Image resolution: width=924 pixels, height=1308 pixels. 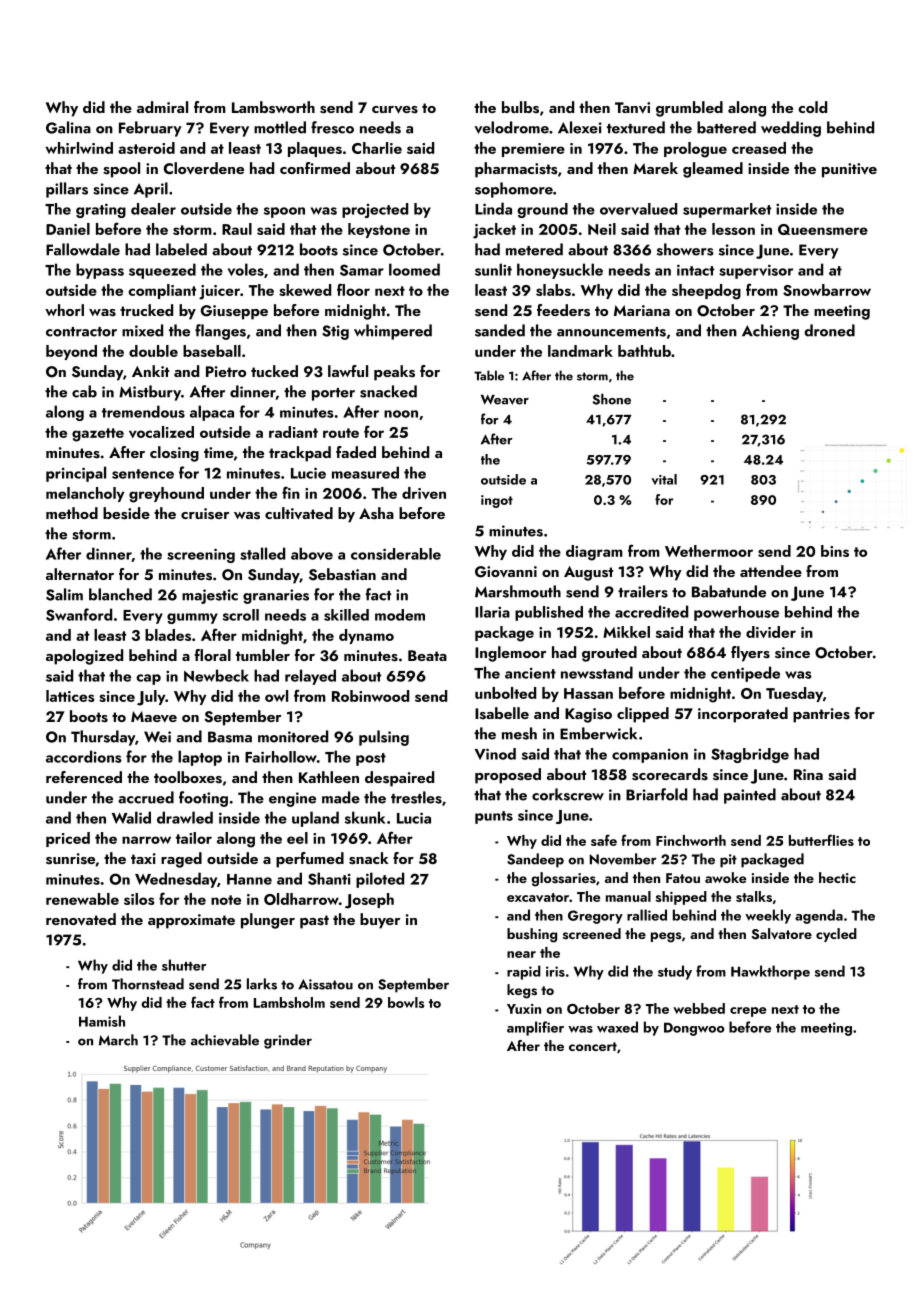 What do you see at coordinates (643, 591) in the screenshot?
I see `trailers` at bounding box center [643, 591].
